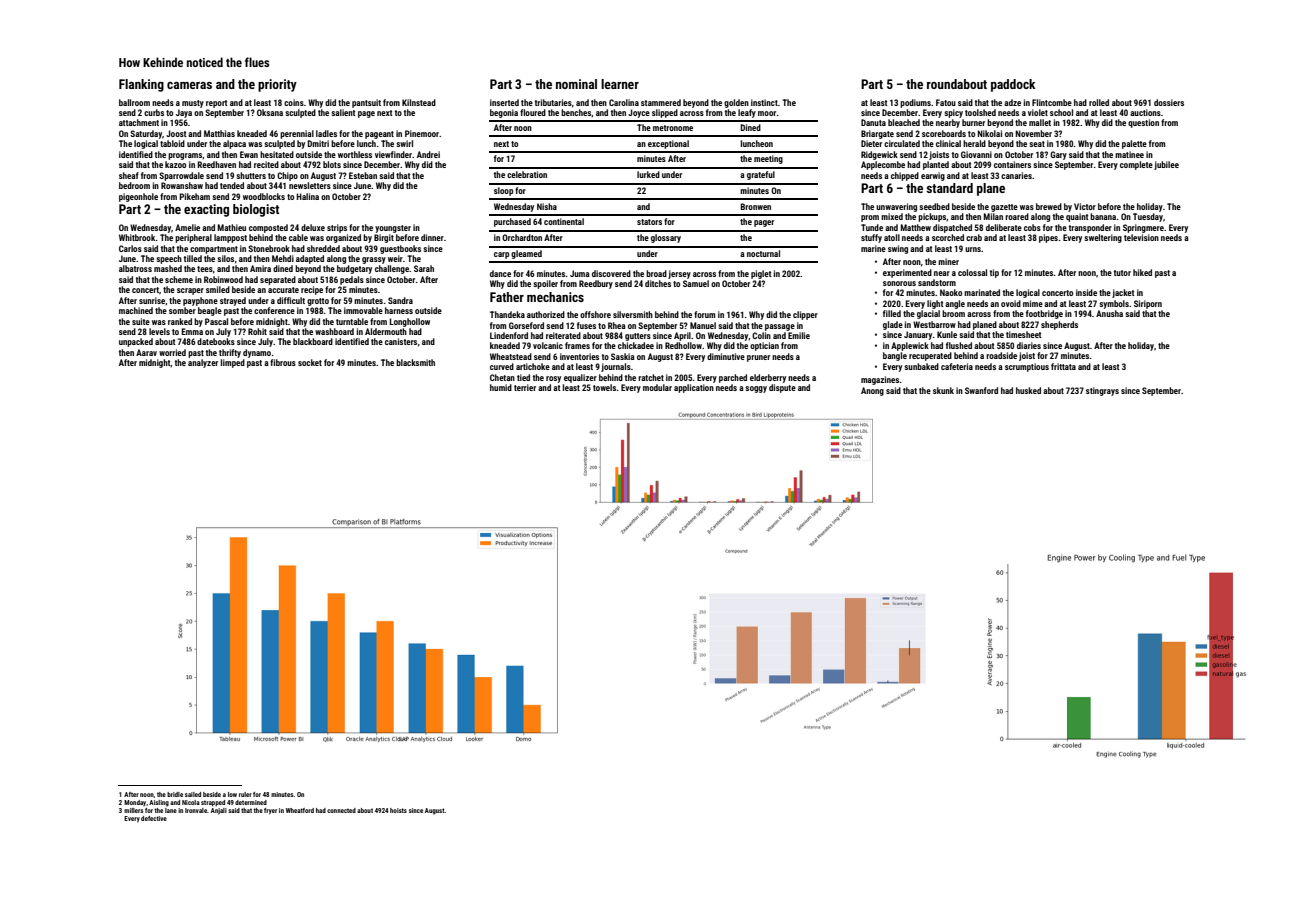 This document has width=1308, height=924. Describe the element at coordinates (270, 811) in the document. I see `fryer` at that location.
